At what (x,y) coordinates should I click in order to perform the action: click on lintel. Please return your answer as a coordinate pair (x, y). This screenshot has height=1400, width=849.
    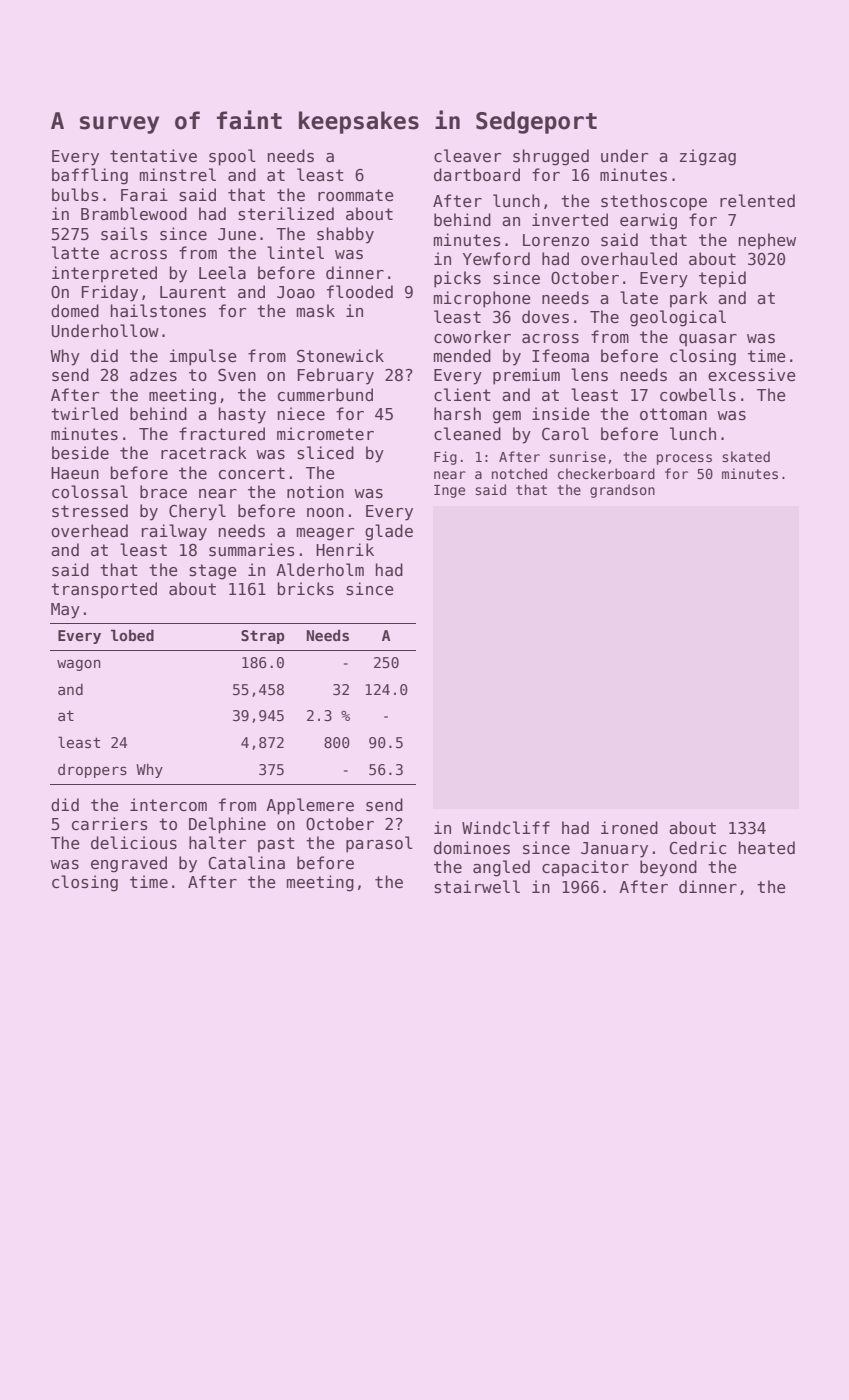
    Looking at the image, I should click on (295, 252).
